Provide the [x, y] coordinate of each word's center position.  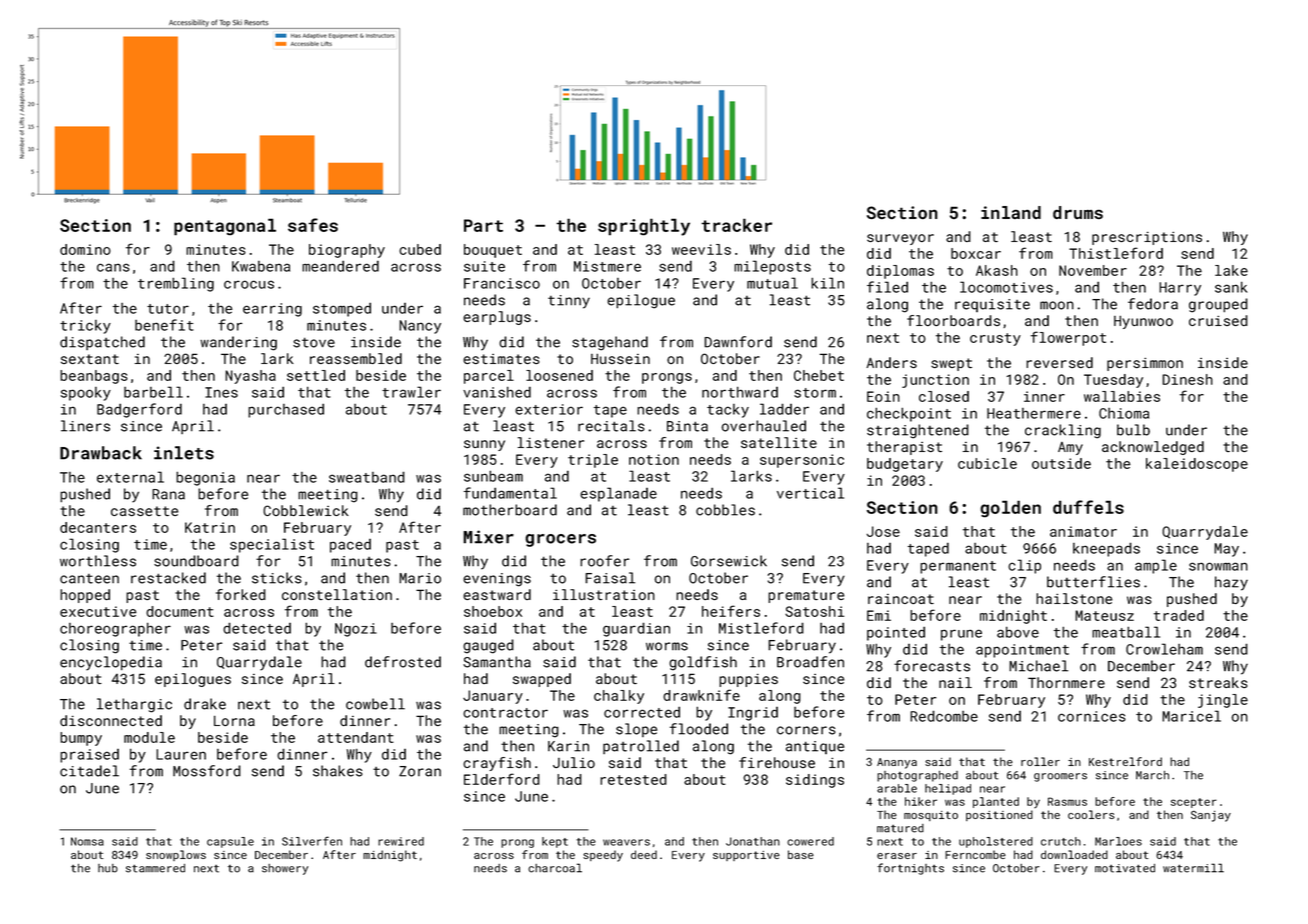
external [130, 477]
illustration [604, 594]
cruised [1218, 320]
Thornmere [1066, 682]
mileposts [772, 267]
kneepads [1106, 549]
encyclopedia [111, 663]
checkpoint [909, 414]
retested [633, 779]
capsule [230, 842]
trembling [176, 284]
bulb [1133, 430]
